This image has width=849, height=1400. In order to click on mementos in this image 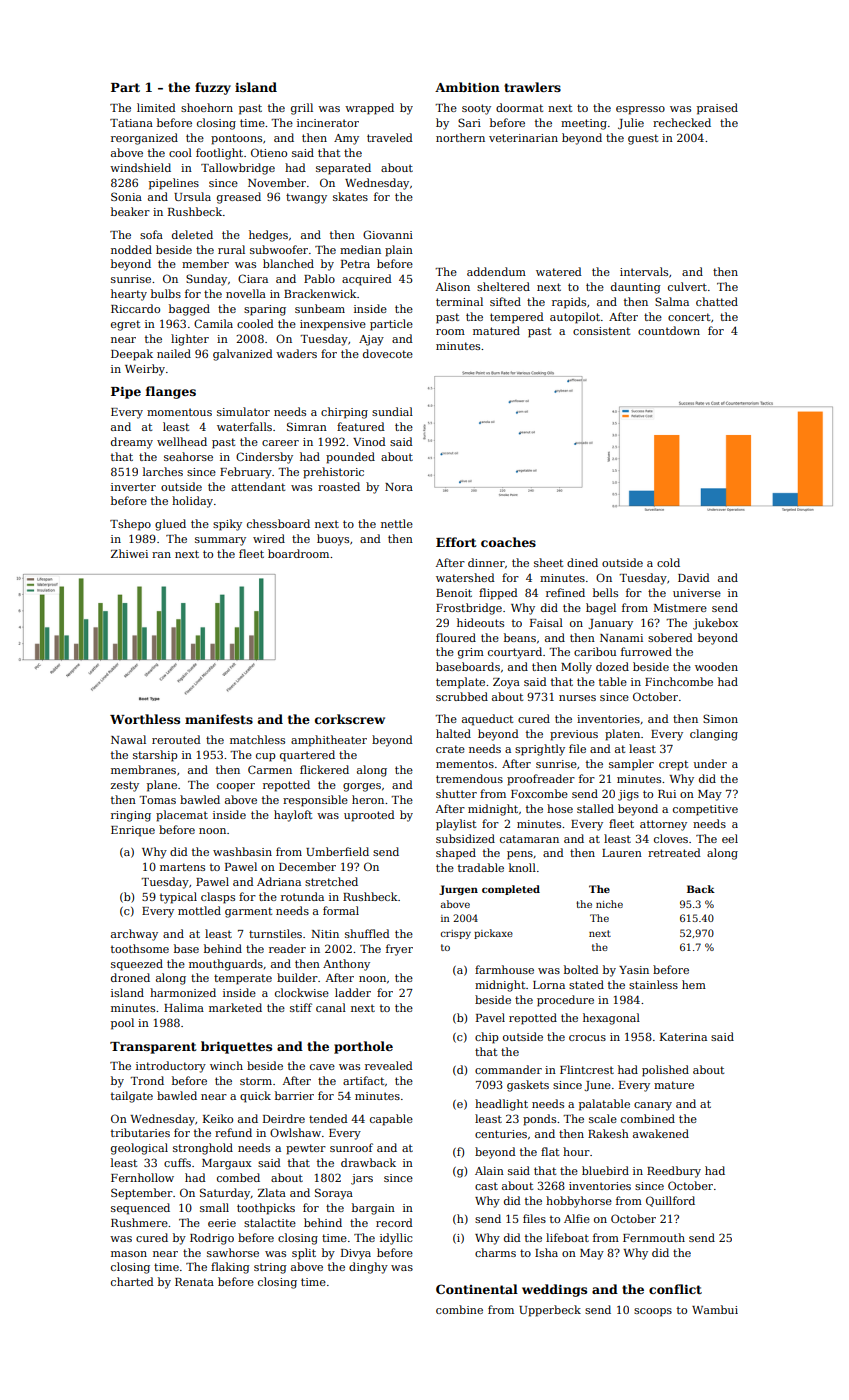, I will do `click(465, 764)`.
